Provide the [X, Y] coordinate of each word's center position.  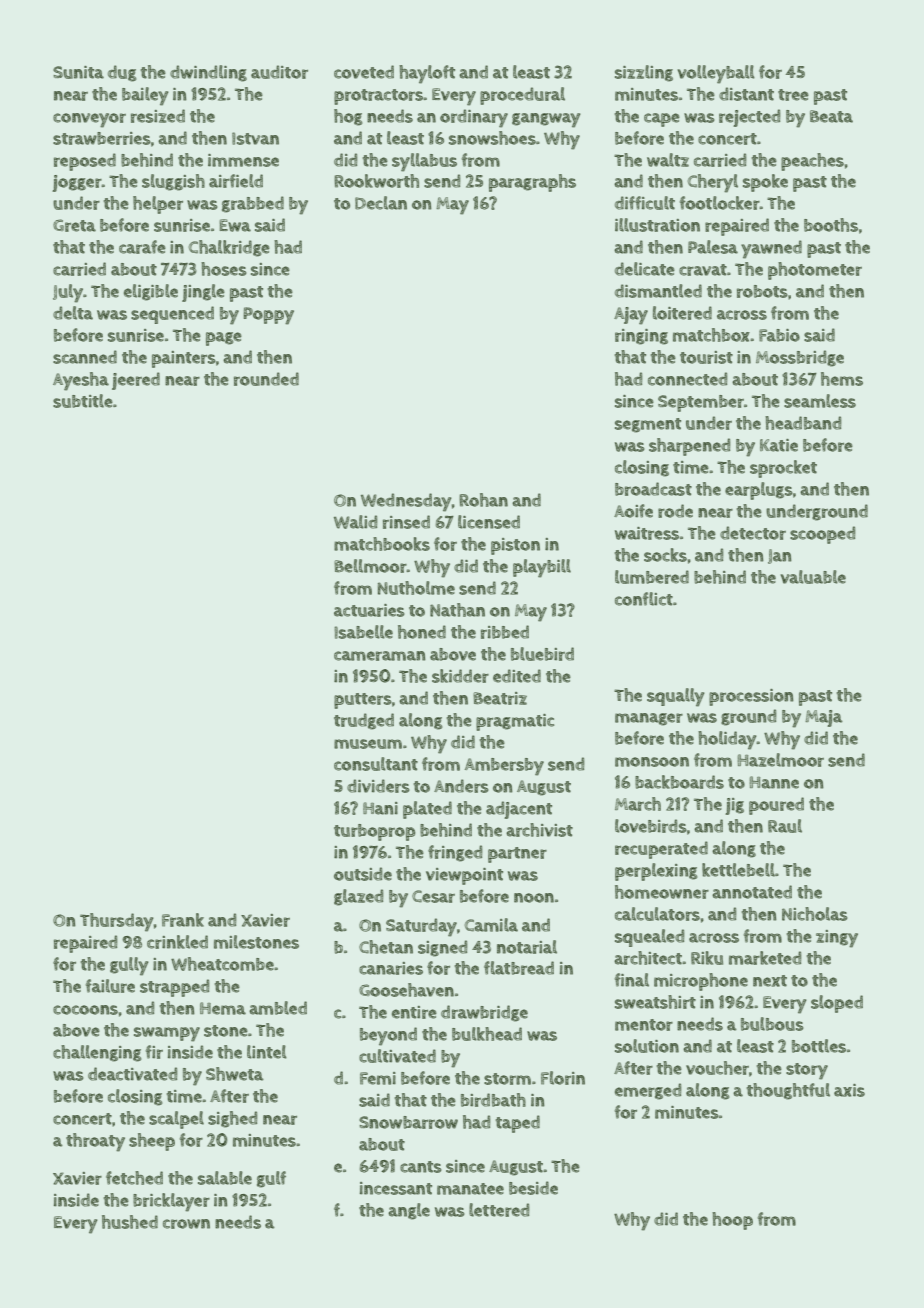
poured [776, 806]
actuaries [369, 610]
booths [831, 225]
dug [122, 73]
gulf [271, 1179]
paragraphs [532, 183]
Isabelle [364, 632]
